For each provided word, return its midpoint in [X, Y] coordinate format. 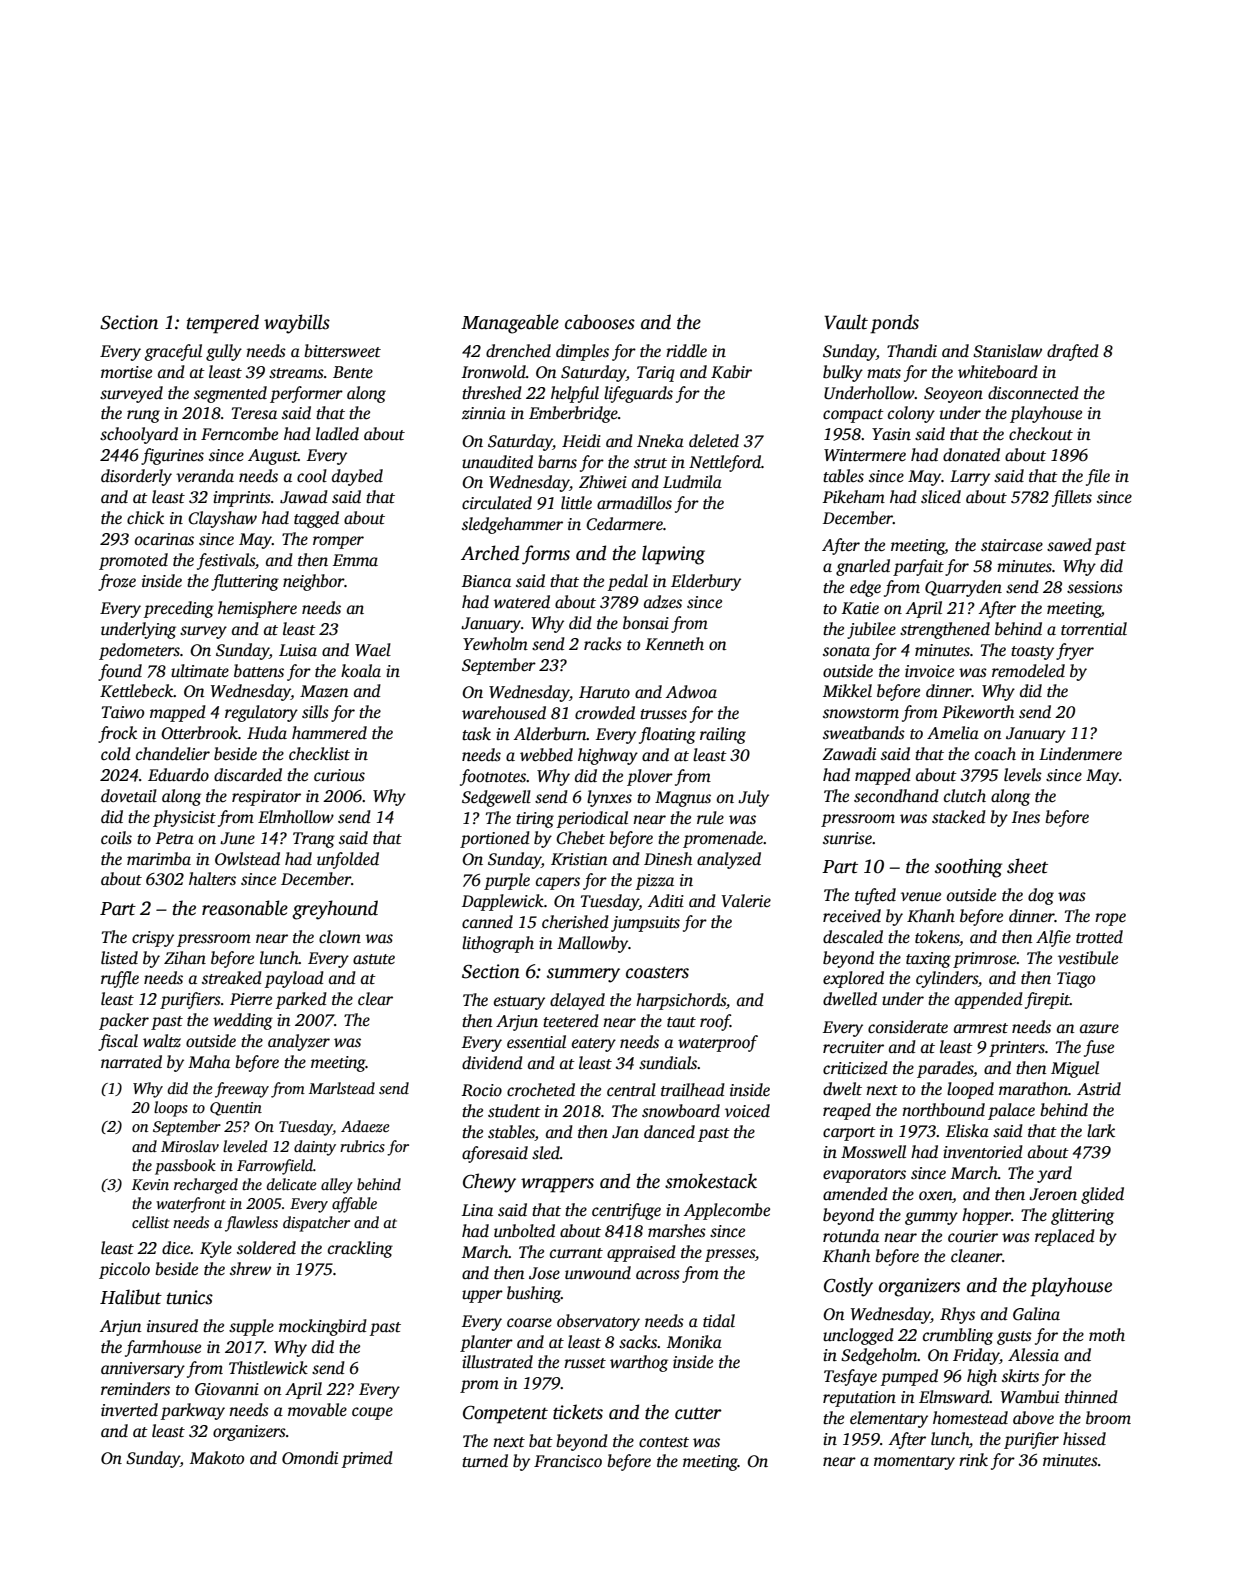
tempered [223, 324]
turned [485, 1461]
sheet [1027, 866]
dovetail [129, 796]
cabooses [600, 322]
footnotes [493, 777]
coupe [372, 1413]
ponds [894, 324]
